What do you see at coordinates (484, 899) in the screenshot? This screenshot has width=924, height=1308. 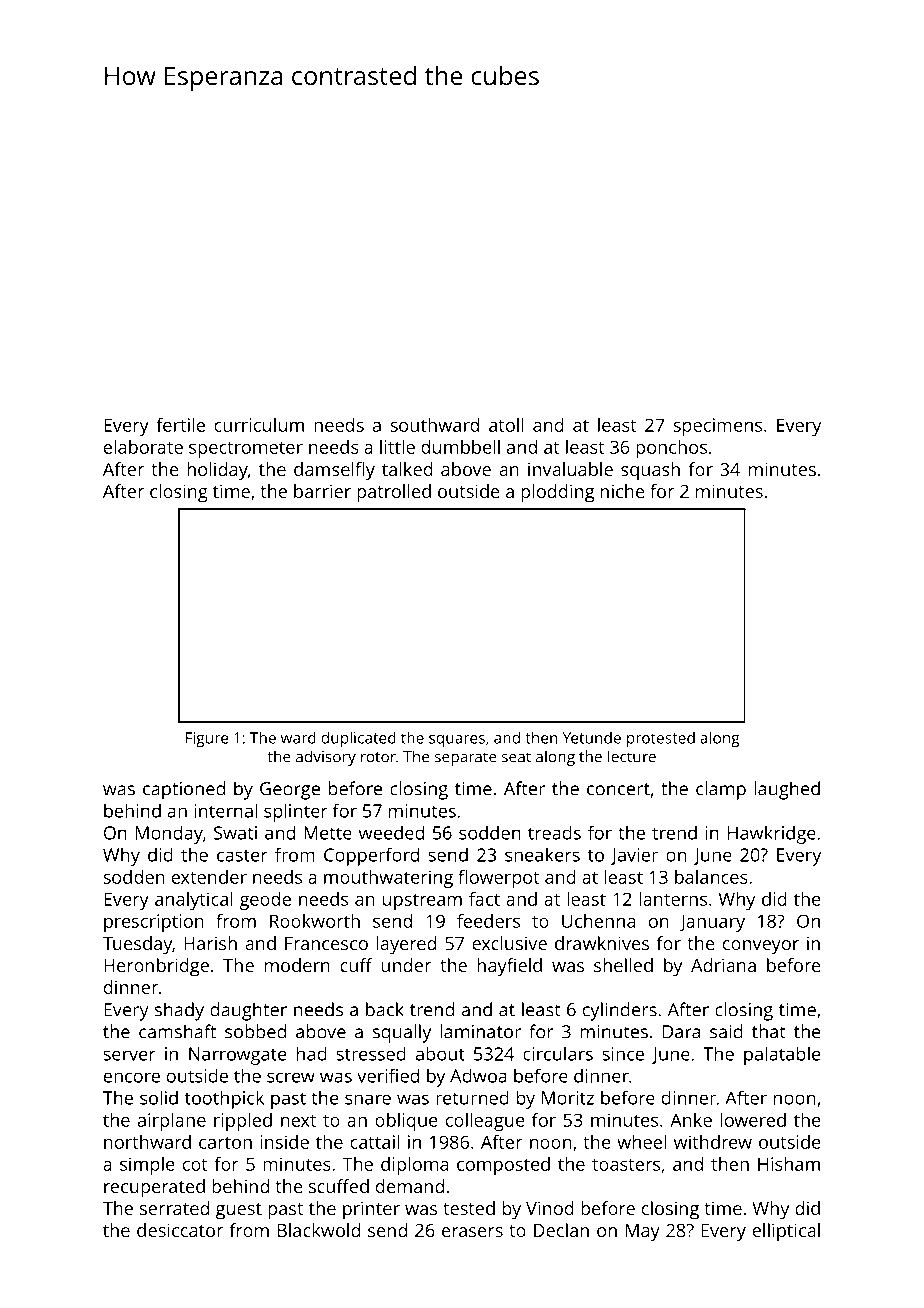 I see `fact` at bounding box center [484, 899].
